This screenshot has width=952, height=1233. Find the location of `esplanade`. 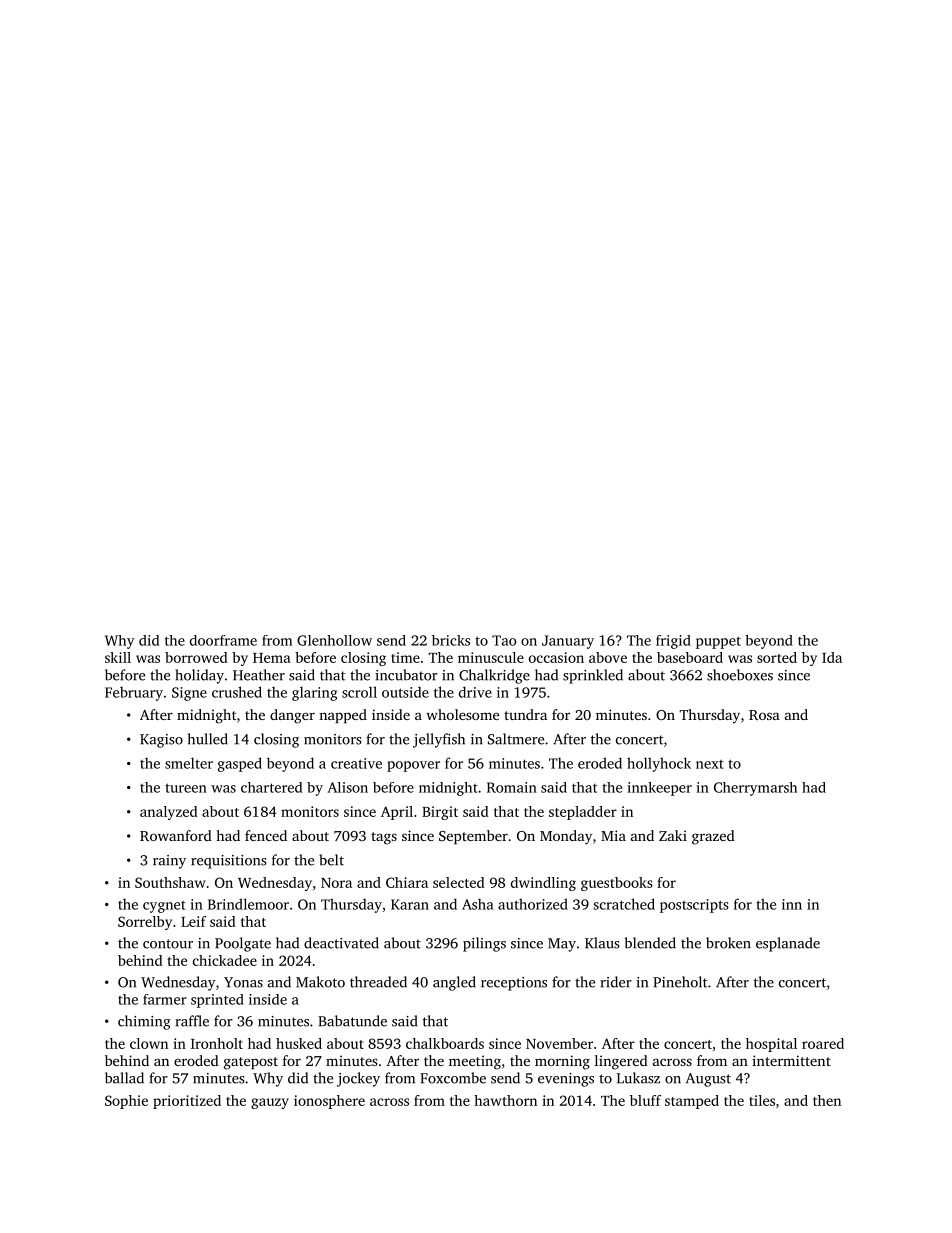

esplanade is located at coordinates (788, 944).
